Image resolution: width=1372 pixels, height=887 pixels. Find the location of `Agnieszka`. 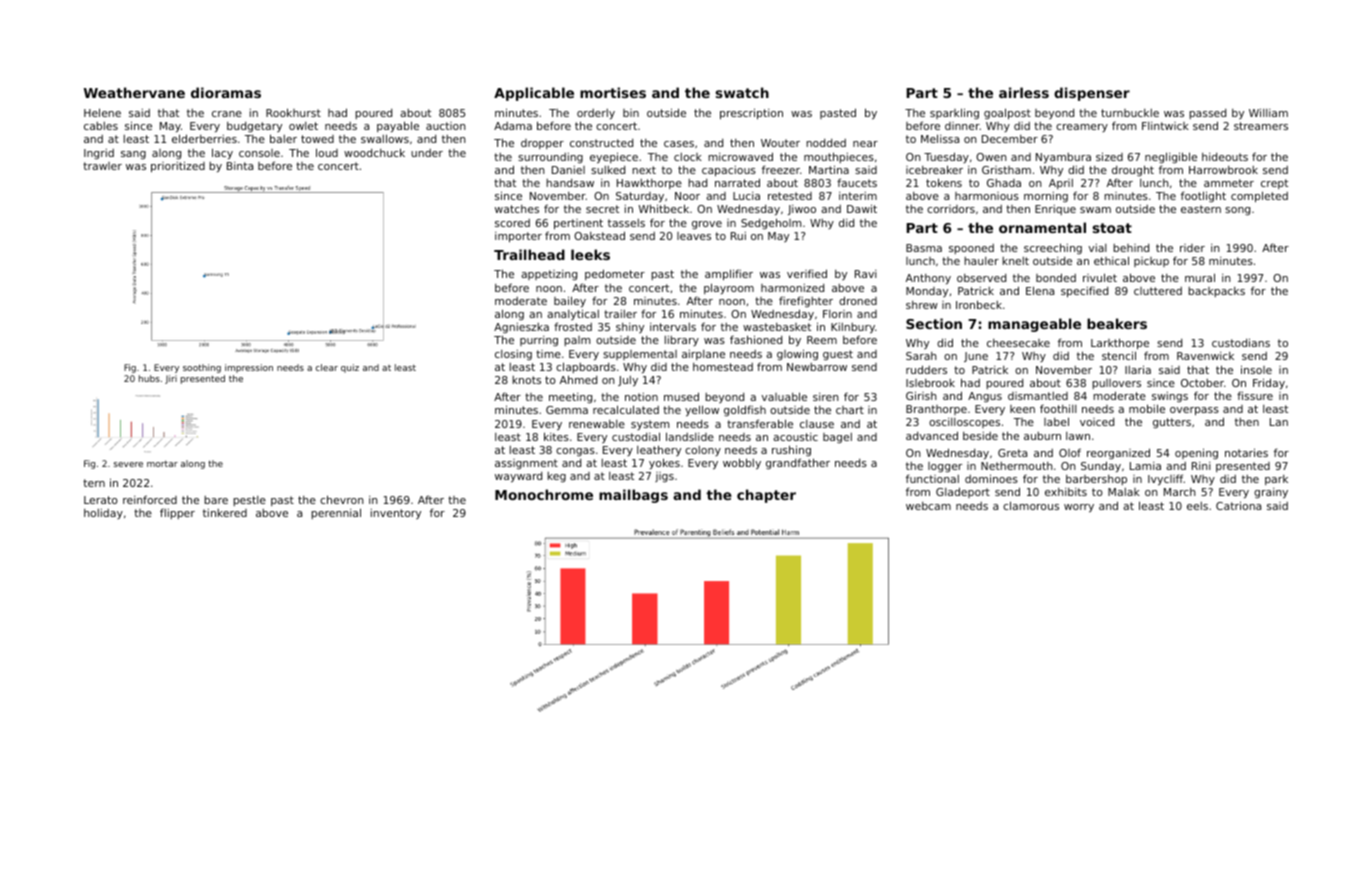

Agnieszka is located at coordinates (521, 328).
